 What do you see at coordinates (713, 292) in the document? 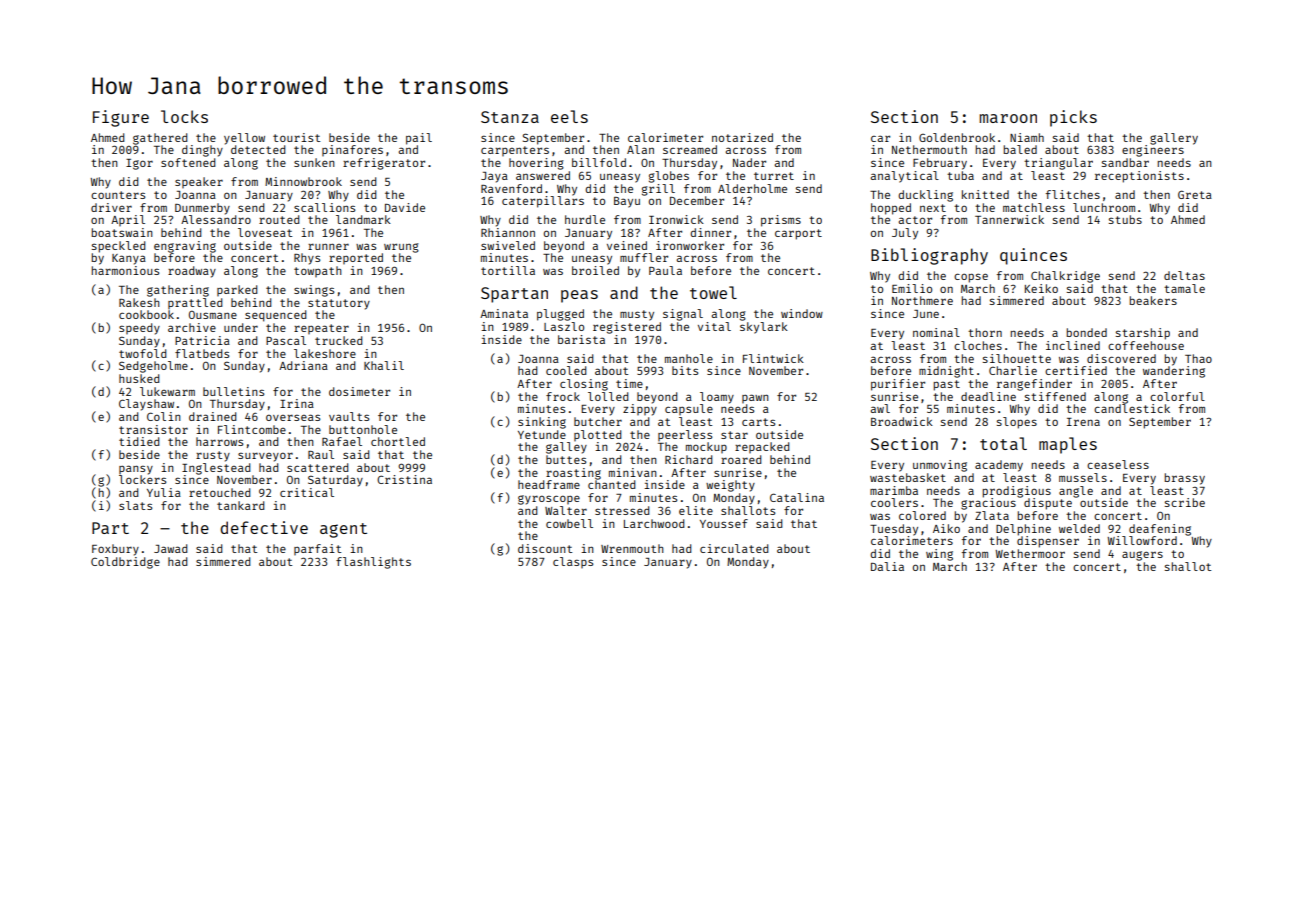
I see `towel` at bounding box center [713, 292].
